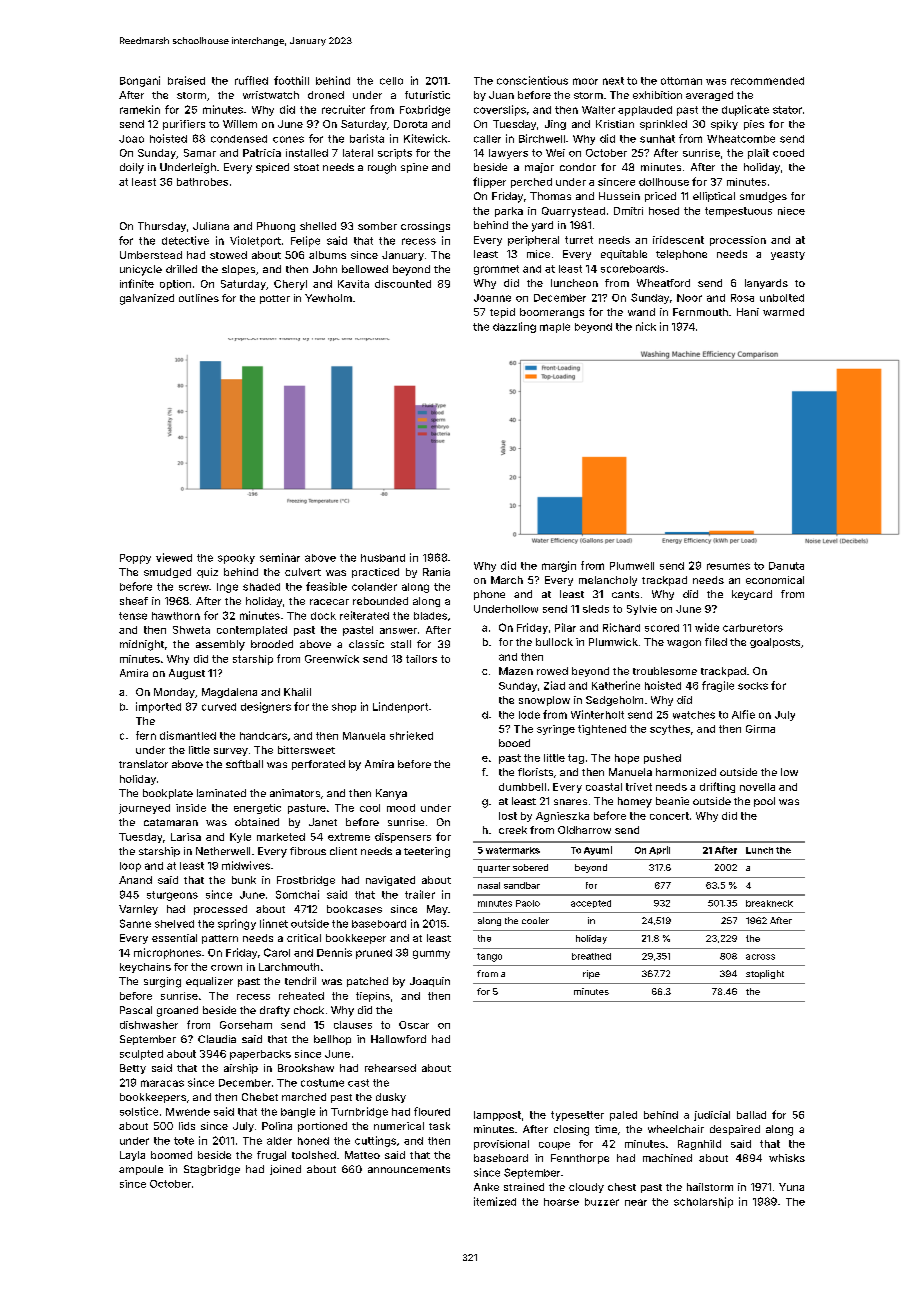  What do you see at coordinates (753, 686) in the document?
I see `socks` at bounding box center [753, 686].
